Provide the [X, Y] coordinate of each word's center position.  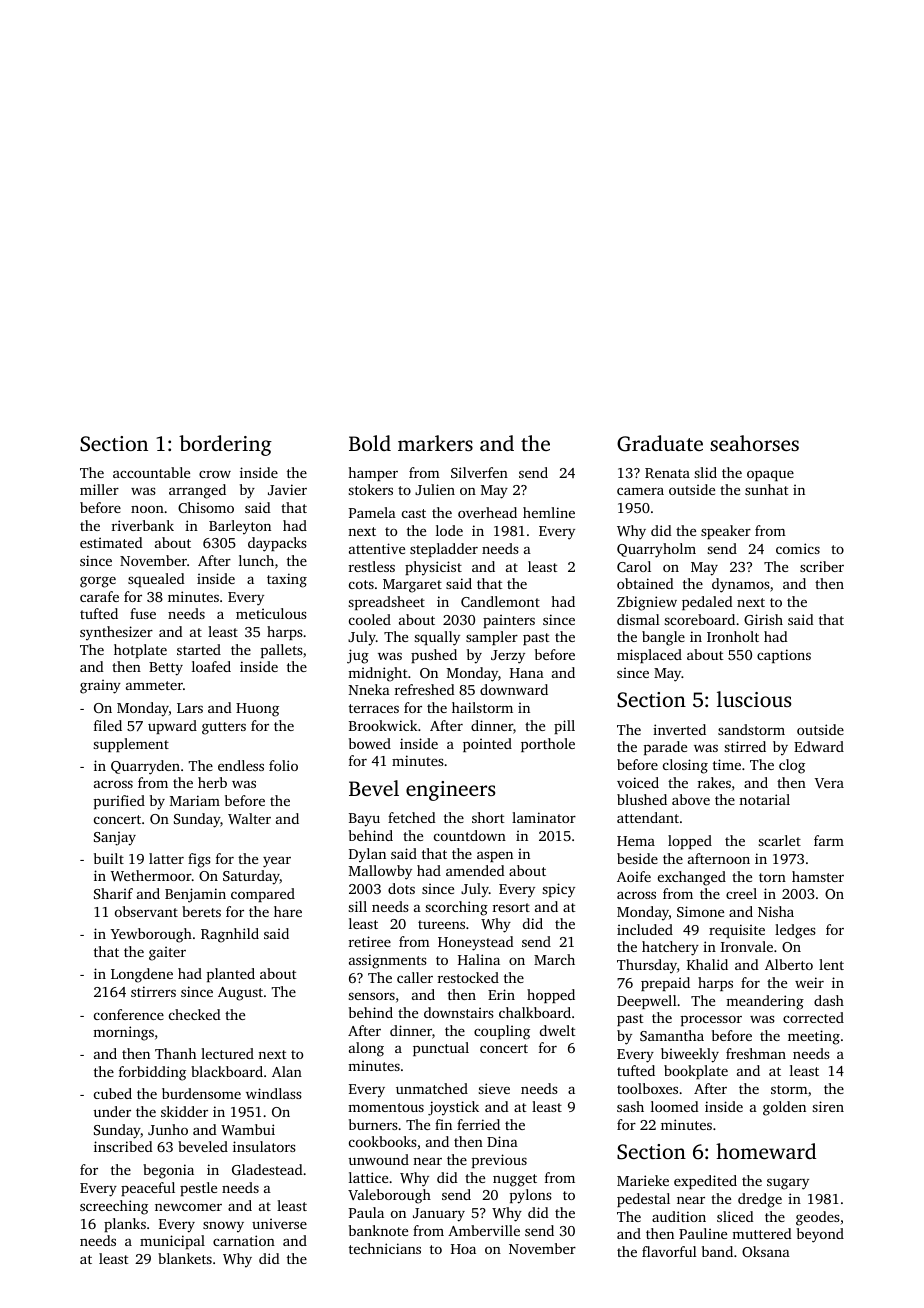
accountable [151, 472]
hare [288, 911]
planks [125, 1225]
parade [665, 748]
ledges [795, 931]
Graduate [660, 443]
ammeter [154, 685]
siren [828, 1106]
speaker [726, 532]
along [366, 1049]
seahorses [754, 443]
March [554, 959]
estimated [111, 542]
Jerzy [508, 657]
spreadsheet [386, 603]
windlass [274, 1093]
